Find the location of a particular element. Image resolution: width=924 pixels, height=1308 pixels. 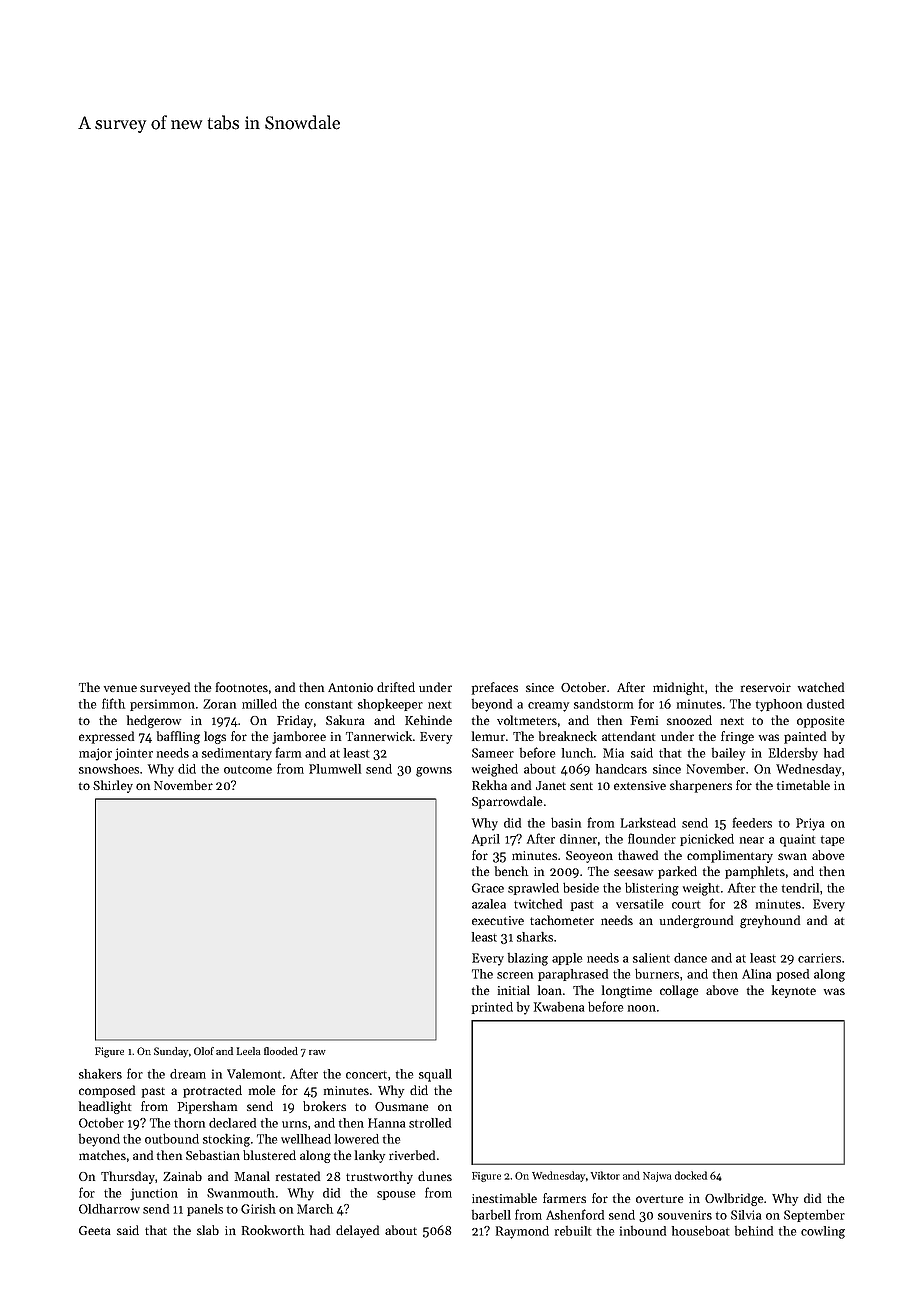

Plumwell is located at coordinates (335, 769).
